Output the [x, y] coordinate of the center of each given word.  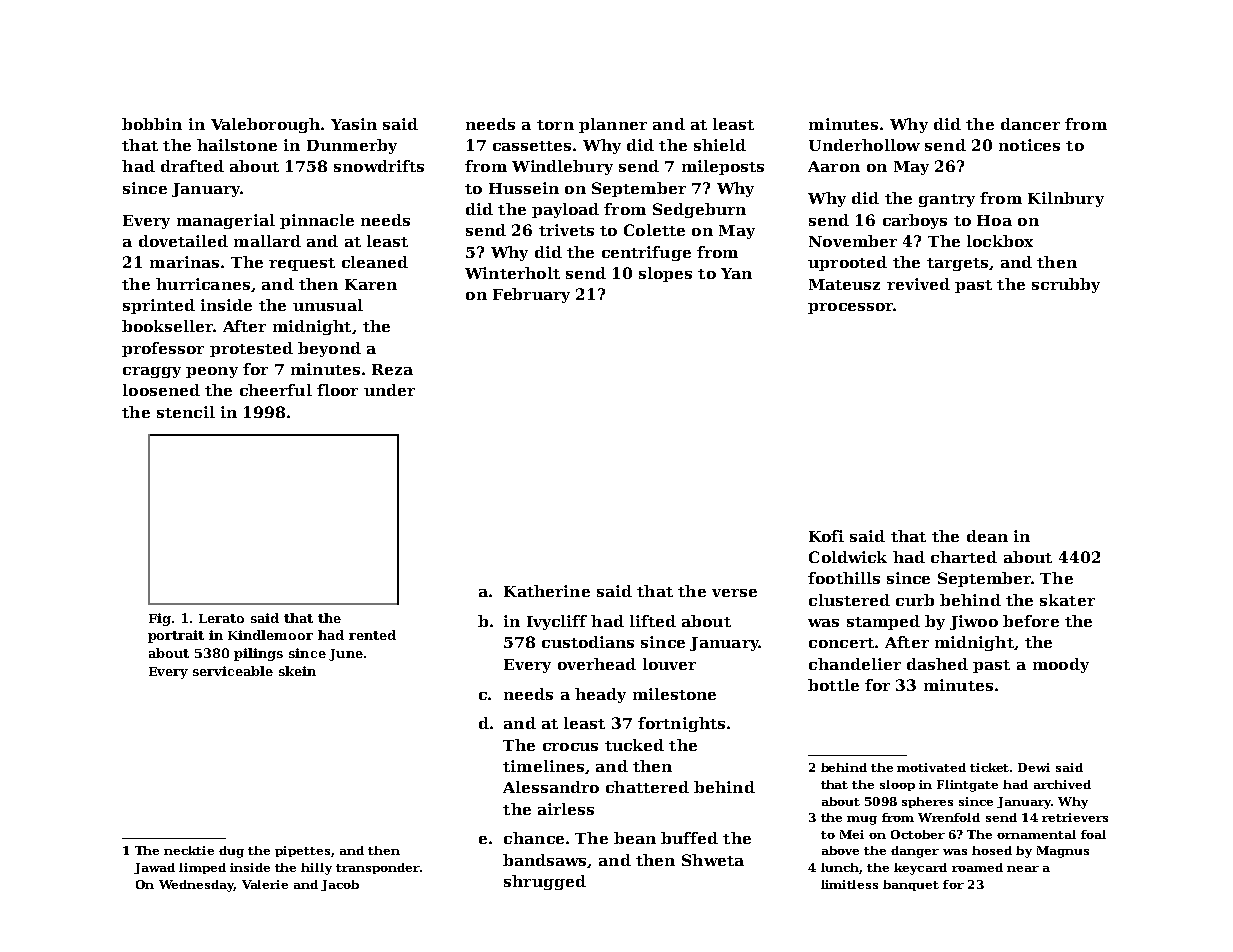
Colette [654, 230]
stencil [186, 412]
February [531, 295]
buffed [689, 838]
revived [918, 284]
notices [1029, 145]
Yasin [354, 124]
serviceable [233, 671]
